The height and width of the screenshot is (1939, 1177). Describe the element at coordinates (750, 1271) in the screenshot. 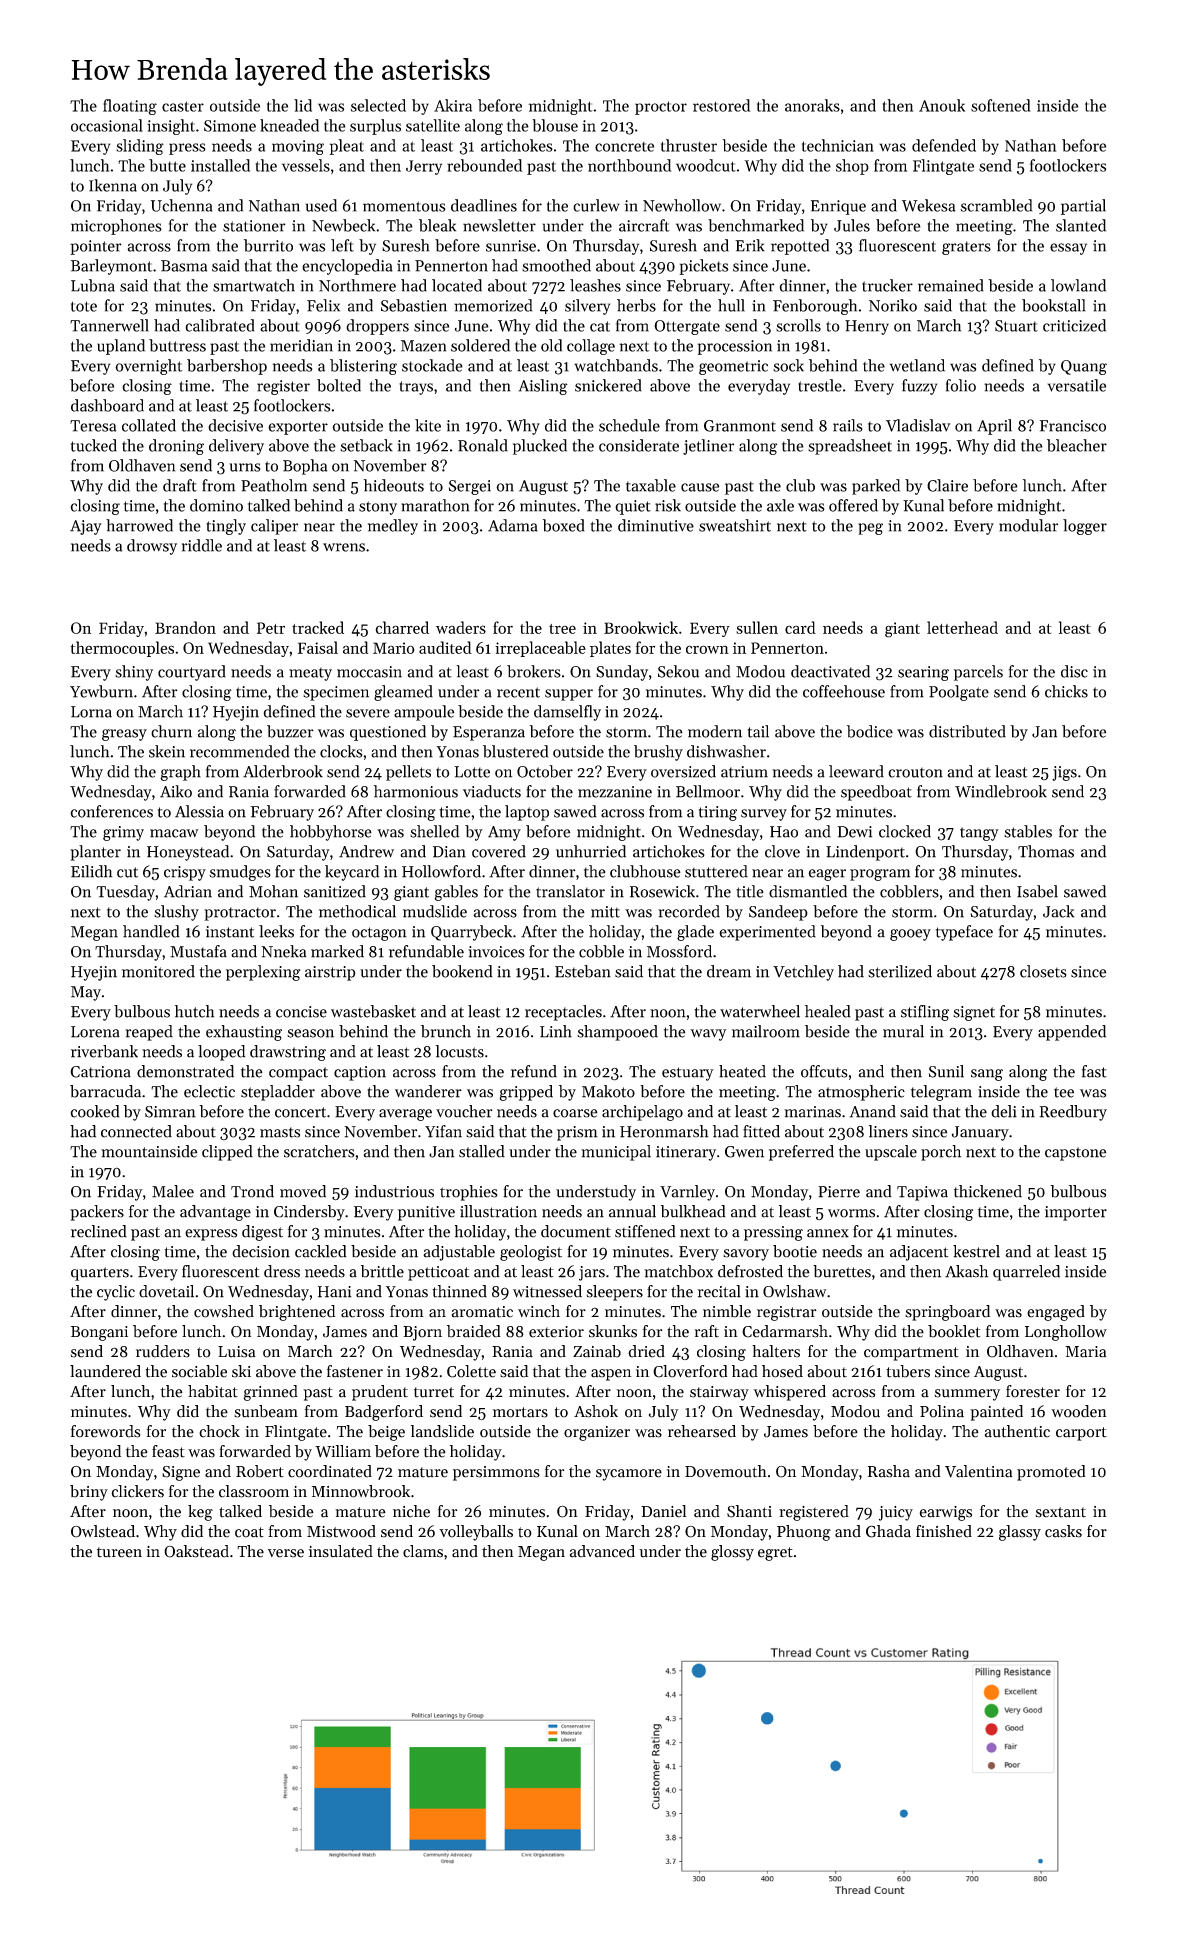

I see `defrosted` at that location.
